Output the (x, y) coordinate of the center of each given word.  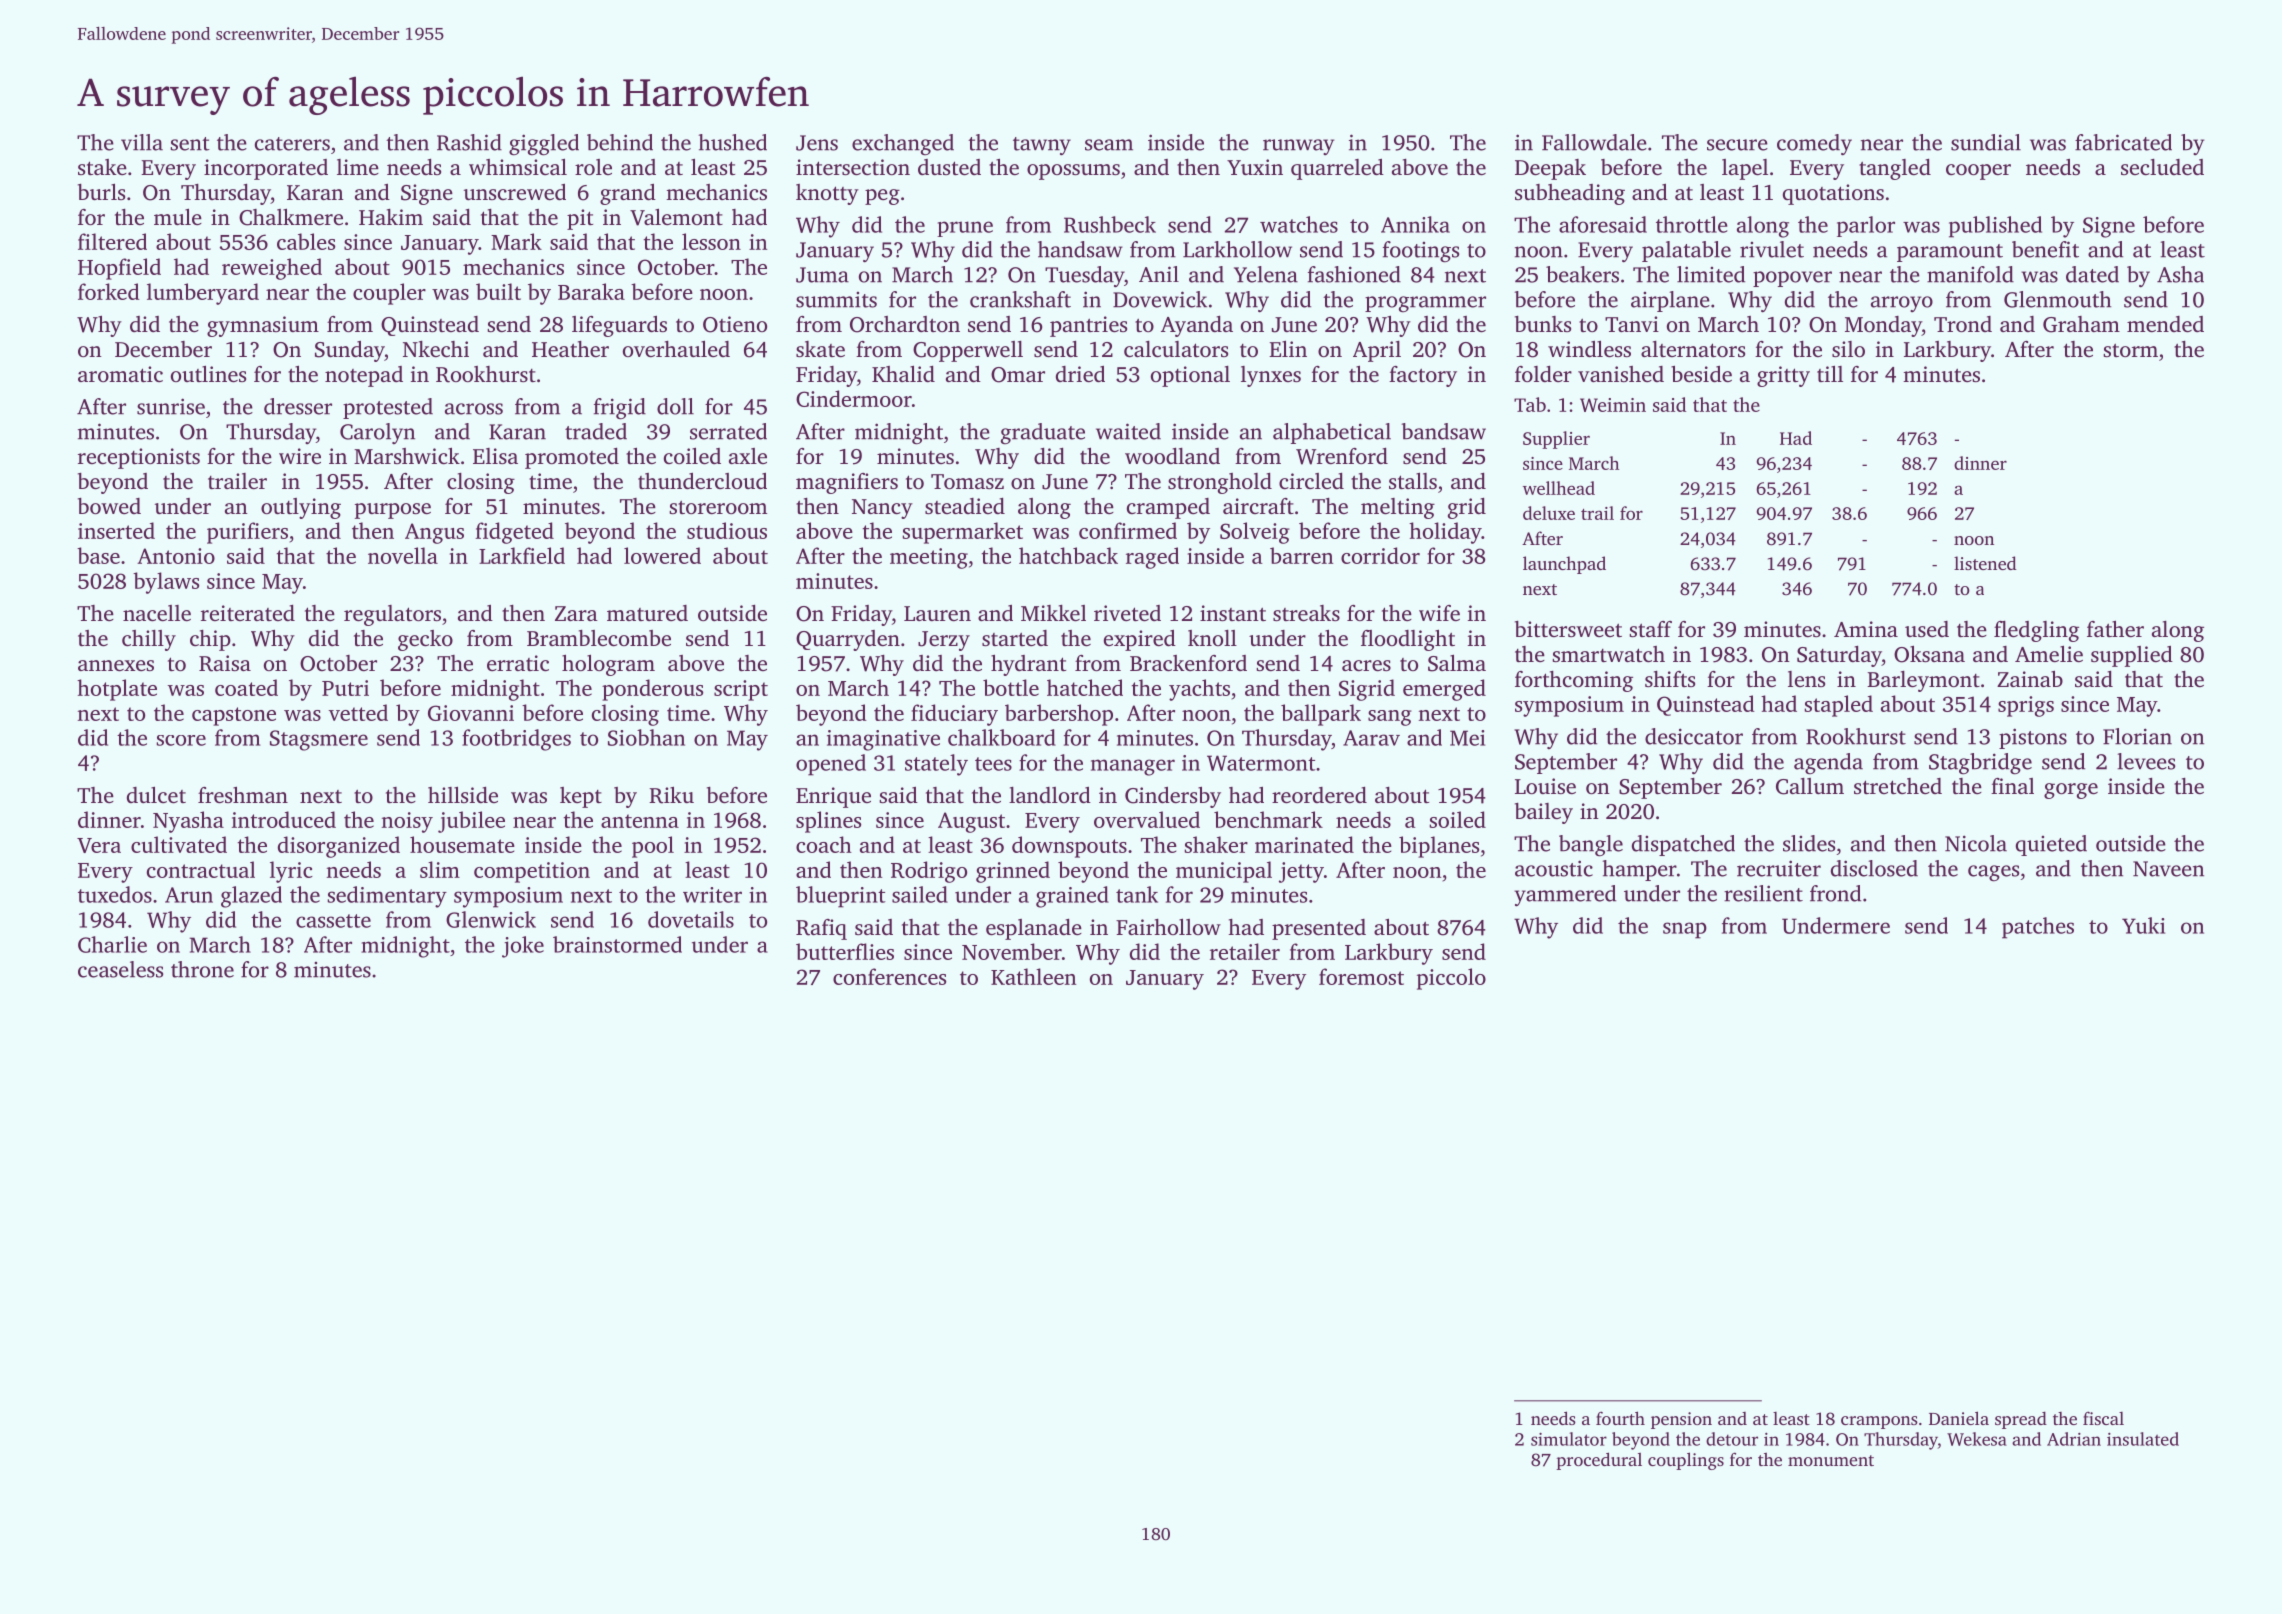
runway (1298, 147)
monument (1831, 1460)
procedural (1599, 1461)
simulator (1569, 1439)
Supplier (1556, 440)
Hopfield (119, 269)
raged (1152, 558)
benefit (2045, 249)
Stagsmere (319, 740)
